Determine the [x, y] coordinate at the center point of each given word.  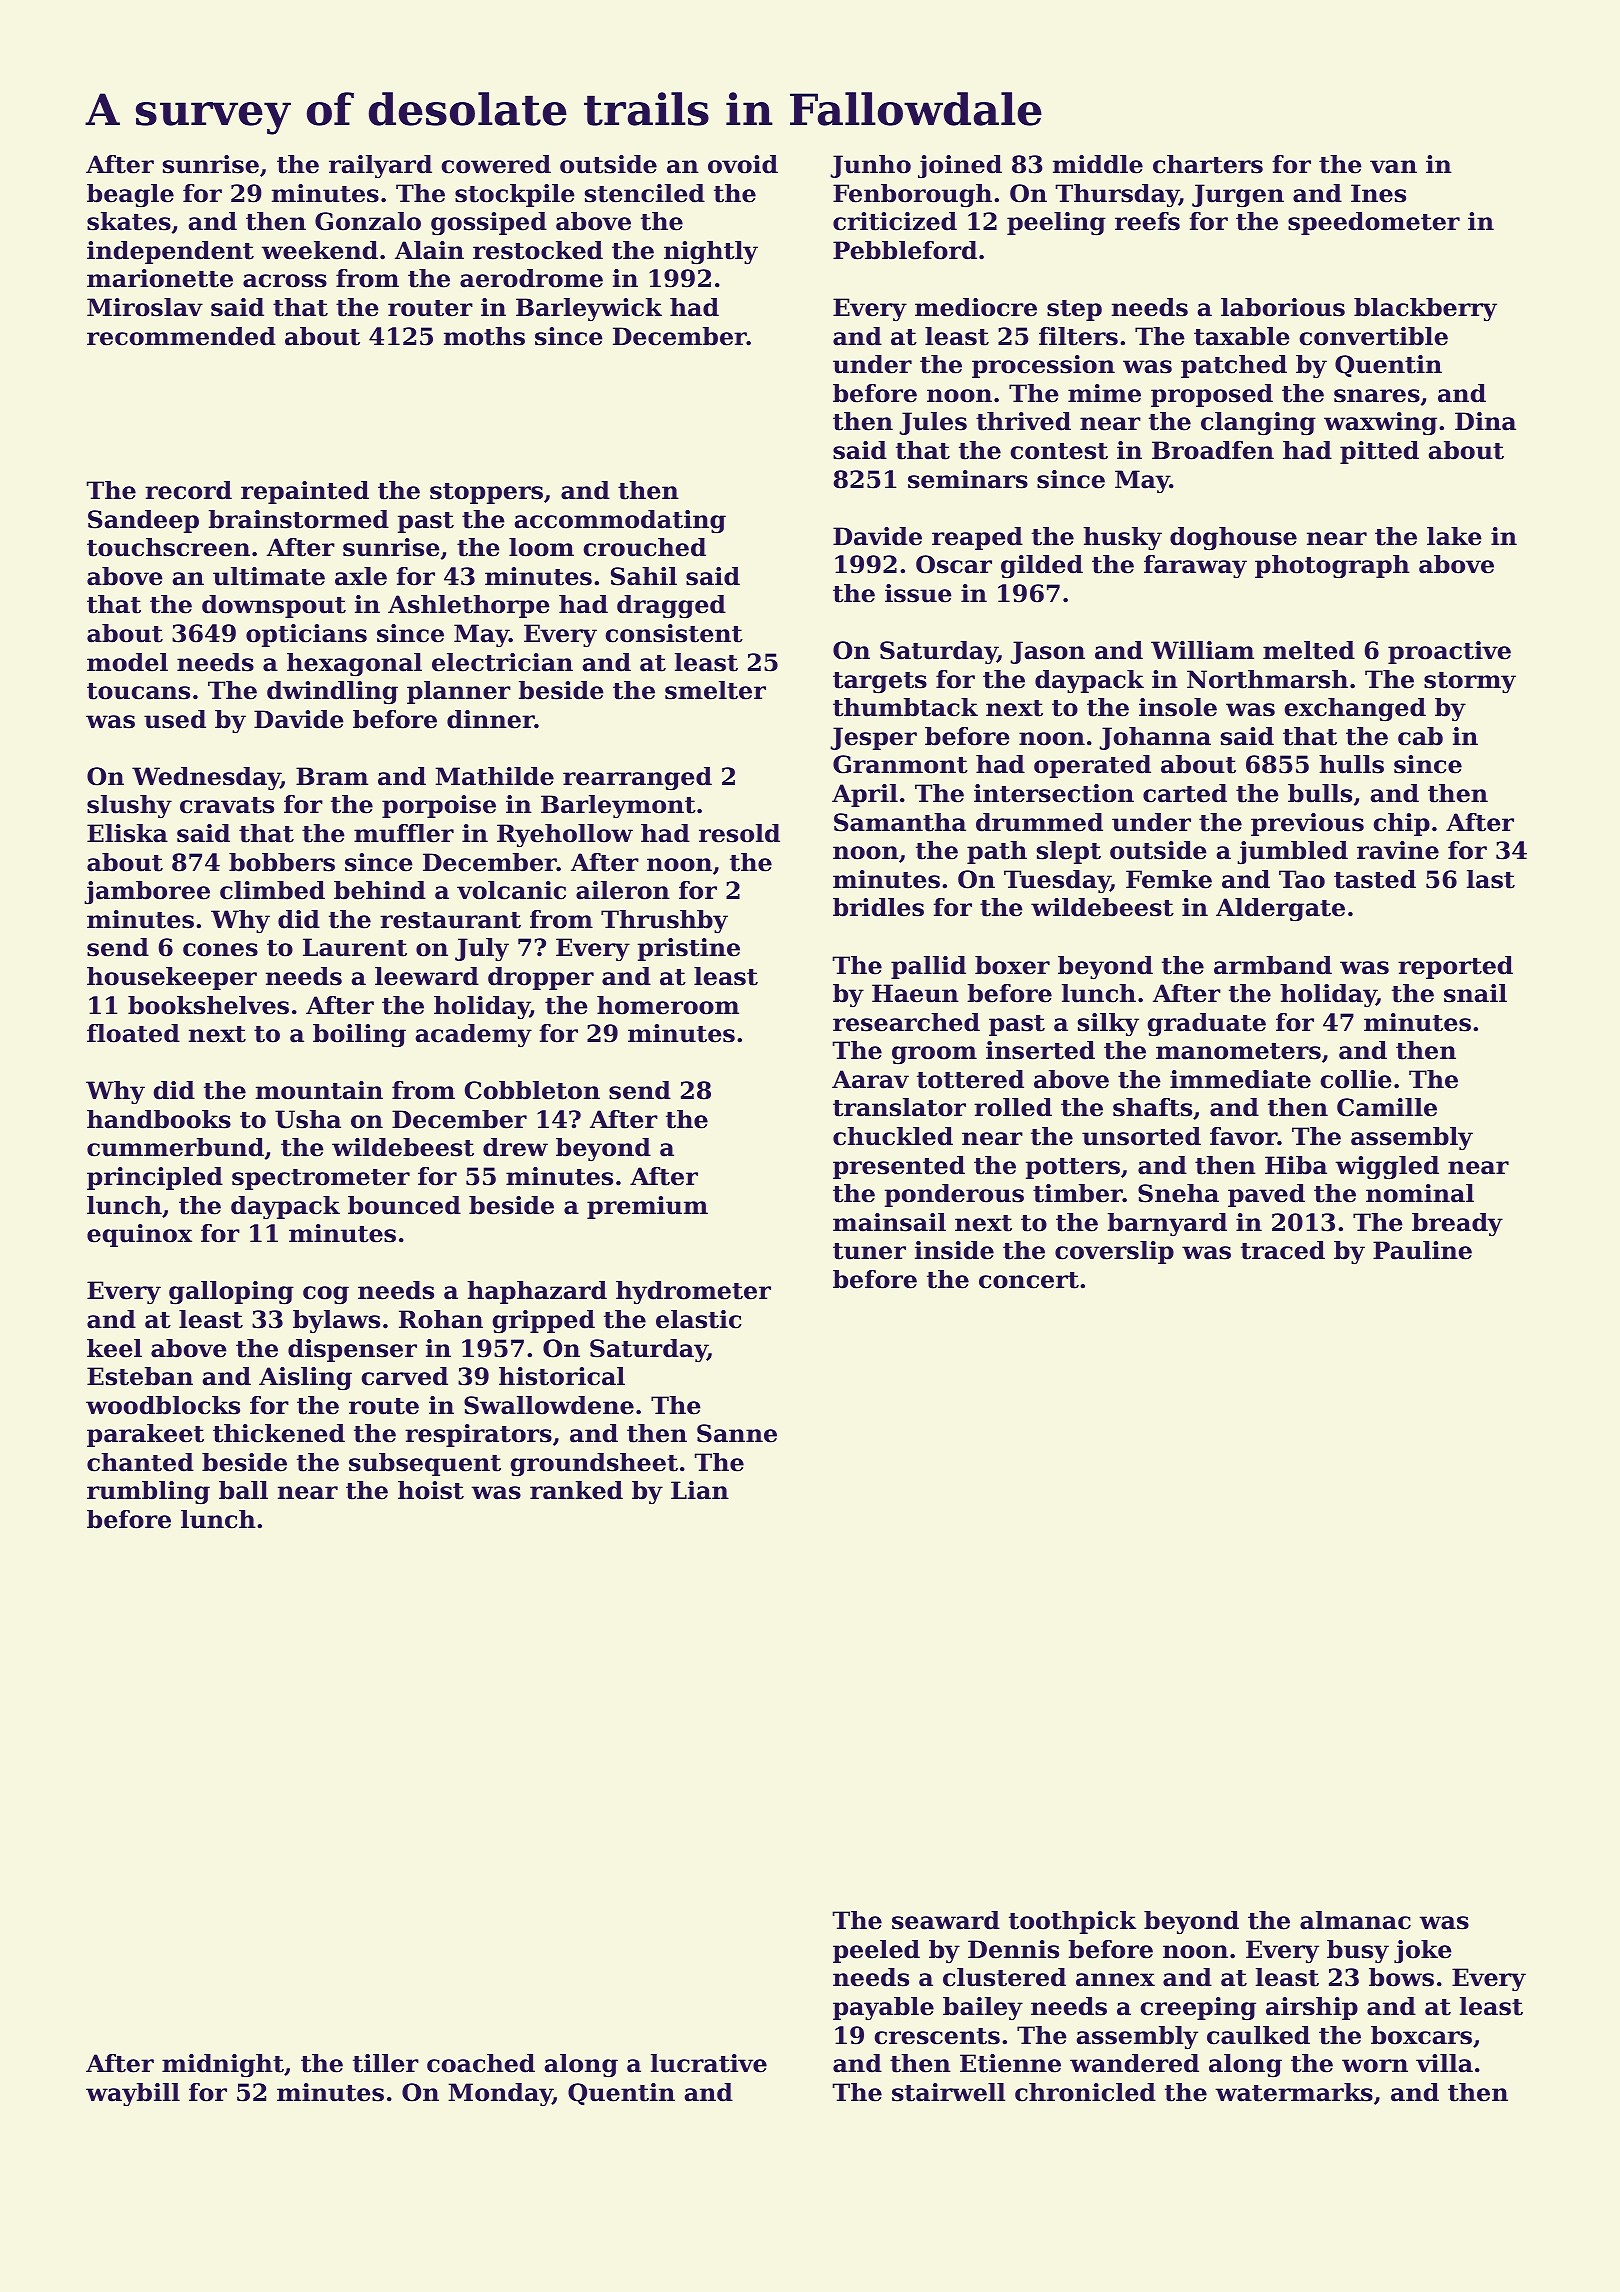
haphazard [537, 1292]
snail [1475, 993]
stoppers [486, 493]
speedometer [1374, 223]
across [285, 281]
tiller [386, 2063]
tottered [970, 1079]
